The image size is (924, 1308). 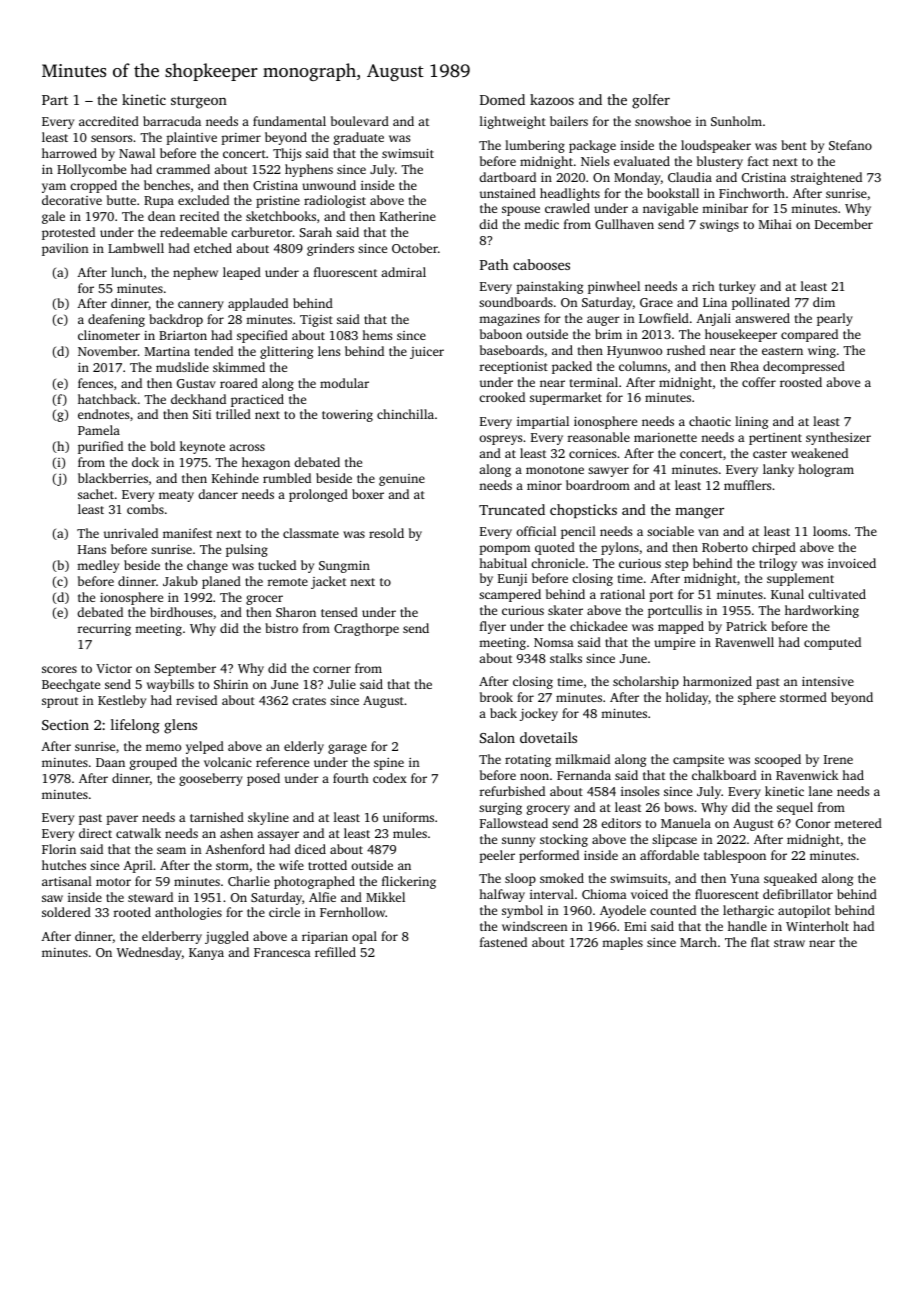 I want to click on jockey, so click(x=539, y=714).
